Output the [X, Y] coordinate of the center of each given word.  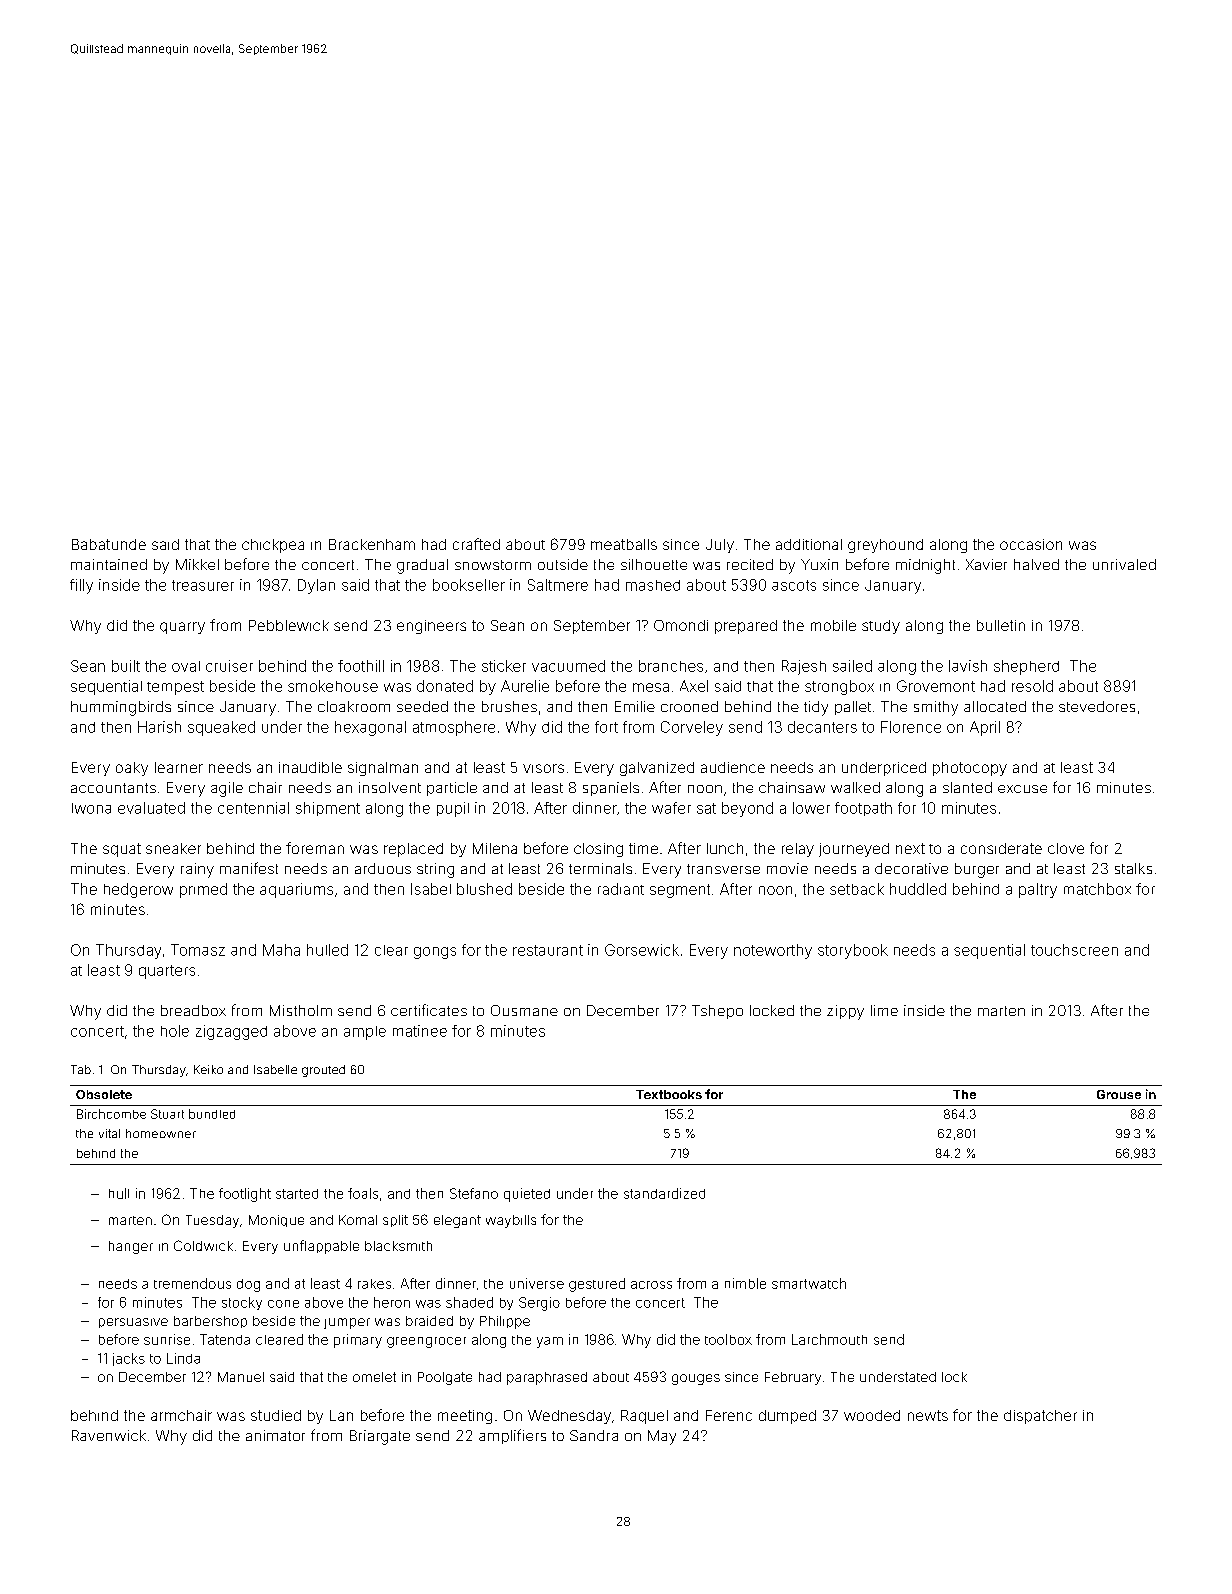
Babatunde [109, 544]
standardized [664, 1193]
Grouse [1119, 1094]
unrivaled [1124, 564]
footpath [863, 809]
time [643, 848]
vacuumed [568, 666]
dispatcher [1040, 1417]
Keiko [208, 1069]
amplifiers [512, 1436]
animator [275, 1435]
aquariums [296, 890]
